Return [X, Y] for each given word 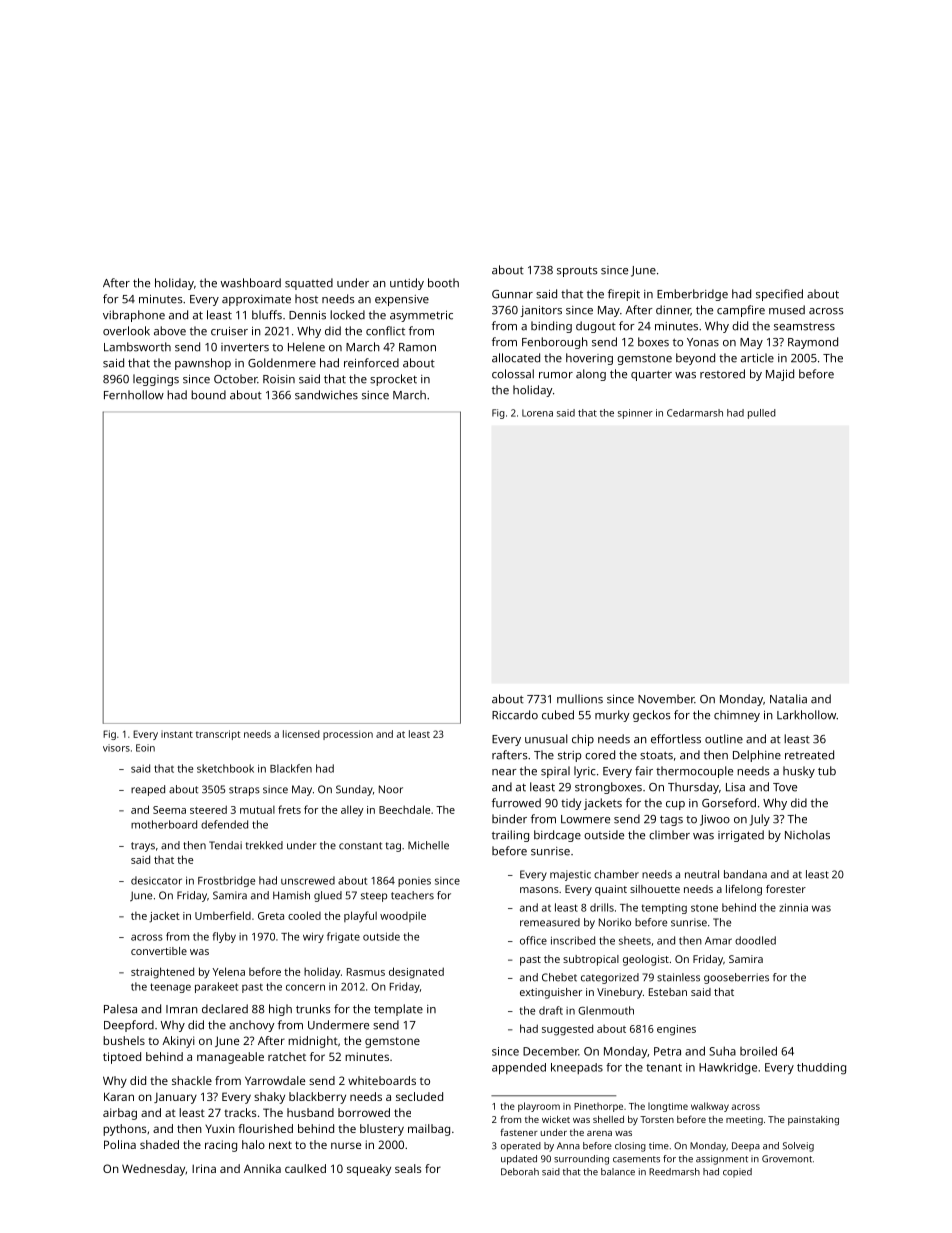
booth [443, 283]
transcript [218, 735]
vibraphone [134, 316]
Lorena [537, 413]
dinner [673, 310]
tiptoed [122, 1058]
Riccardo [515, 715]
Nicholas [807, 835]
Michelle [428, 845]
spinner [635, 414]
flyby [224, 937]
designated [416, 973]
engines [676, 1030]
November [666, 699]
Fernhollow [134, 395]
